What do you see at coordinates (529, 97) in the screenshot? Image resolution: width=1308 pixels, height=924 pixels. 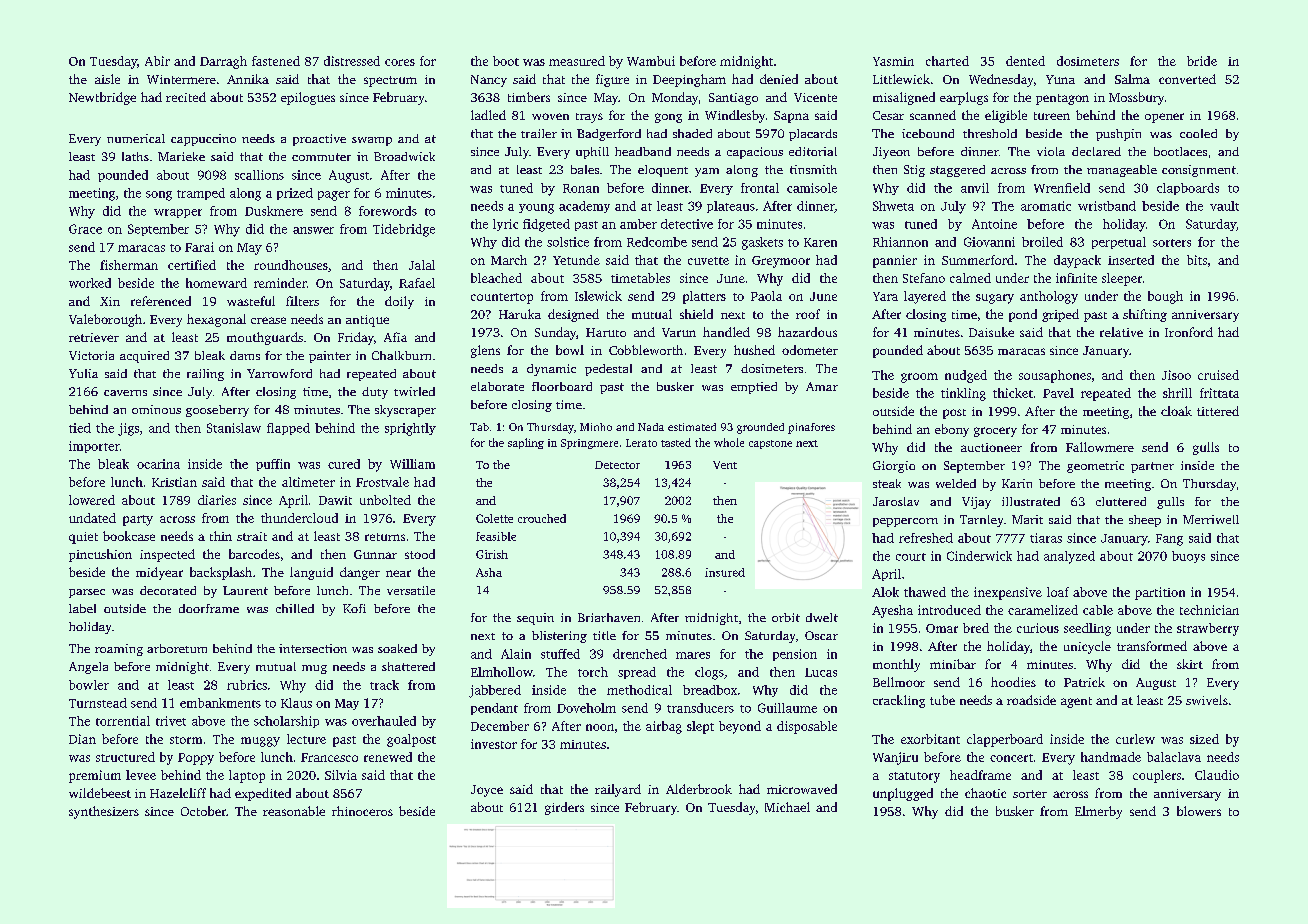 I see `timbers` at bounding box center [529, 97].
